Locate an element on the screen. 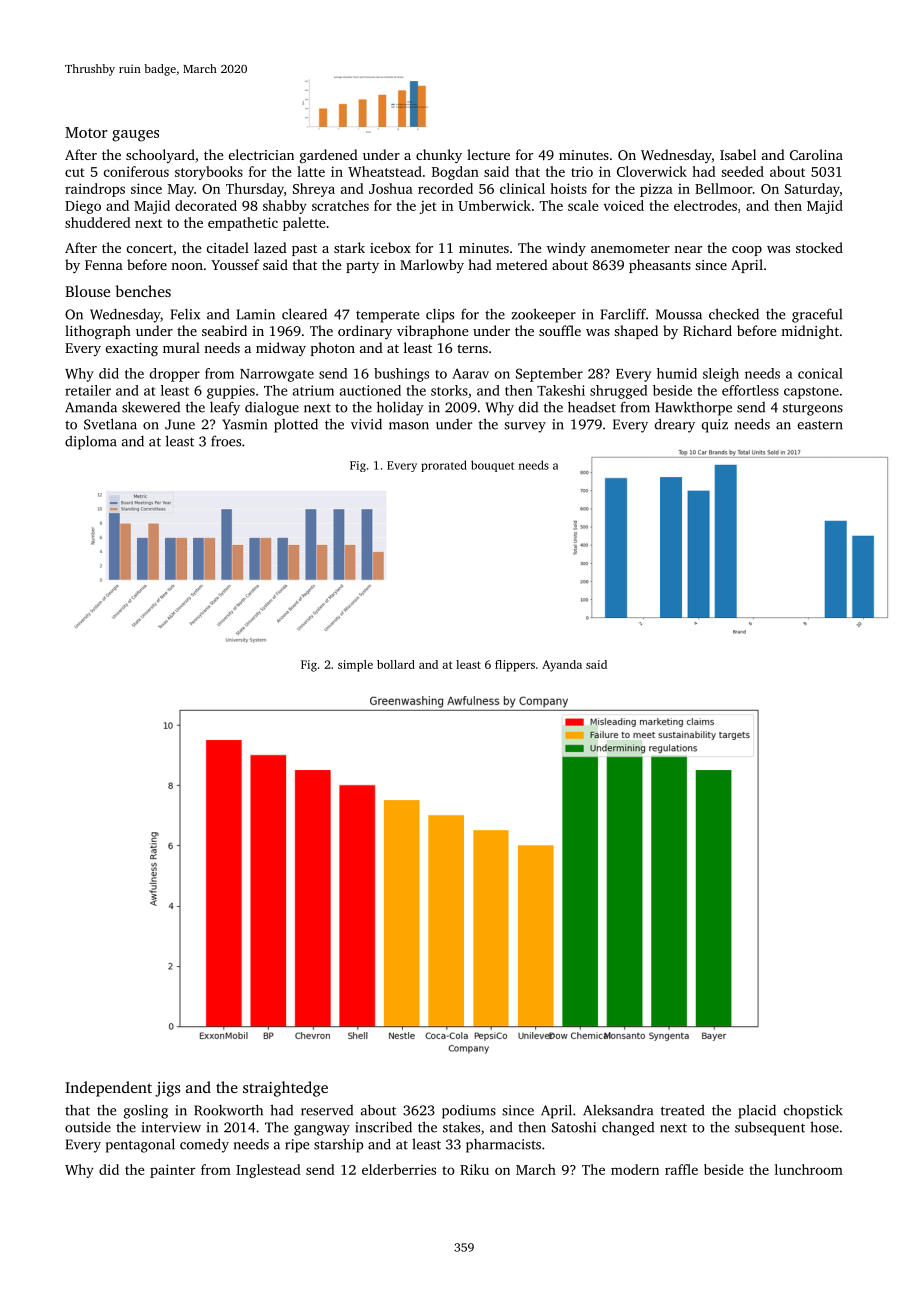  Aleksandra is located at coordinates (618, 1110).
